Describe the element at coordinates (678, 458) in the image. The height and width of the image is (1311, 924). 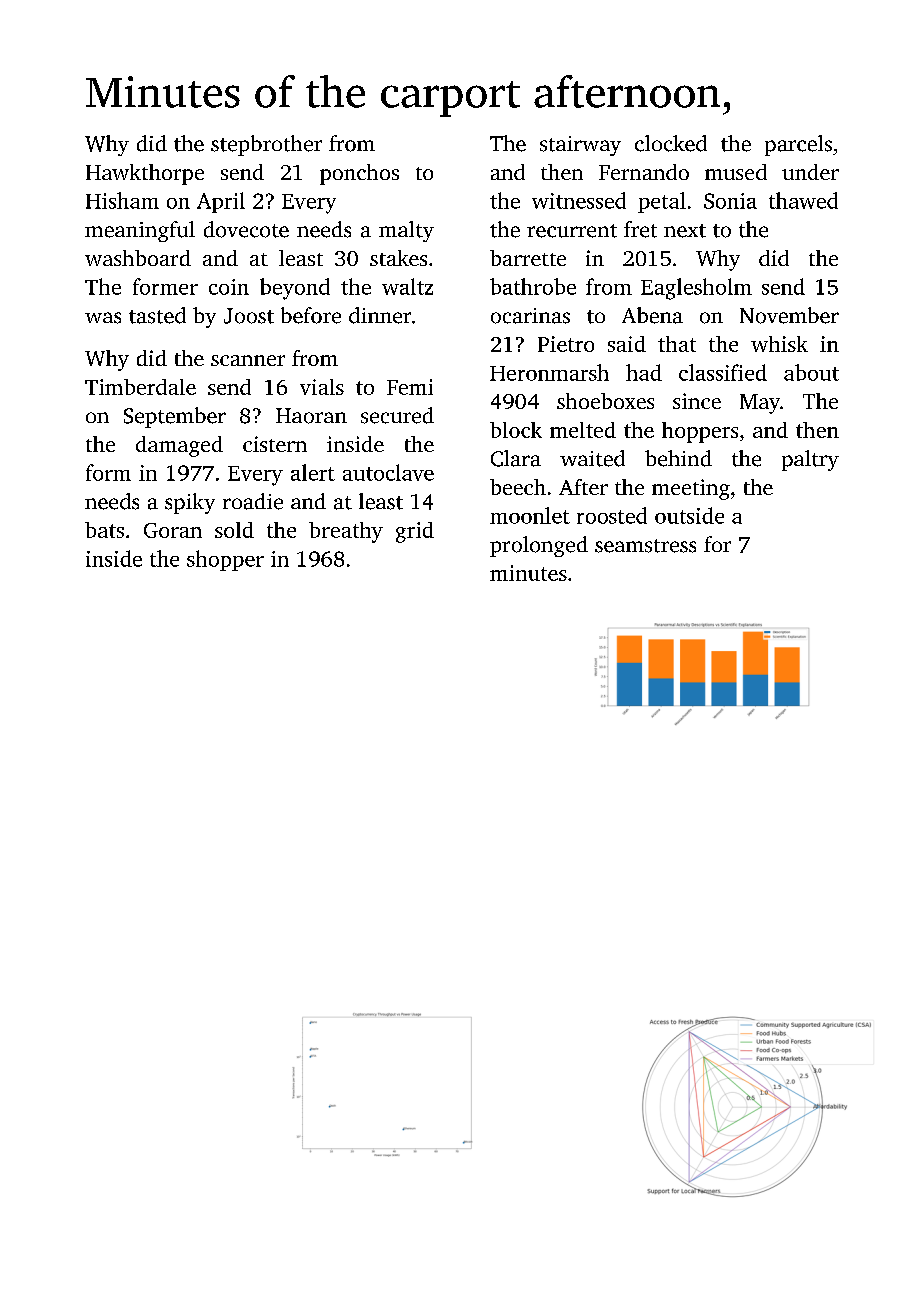
I see `behind` at that location.
